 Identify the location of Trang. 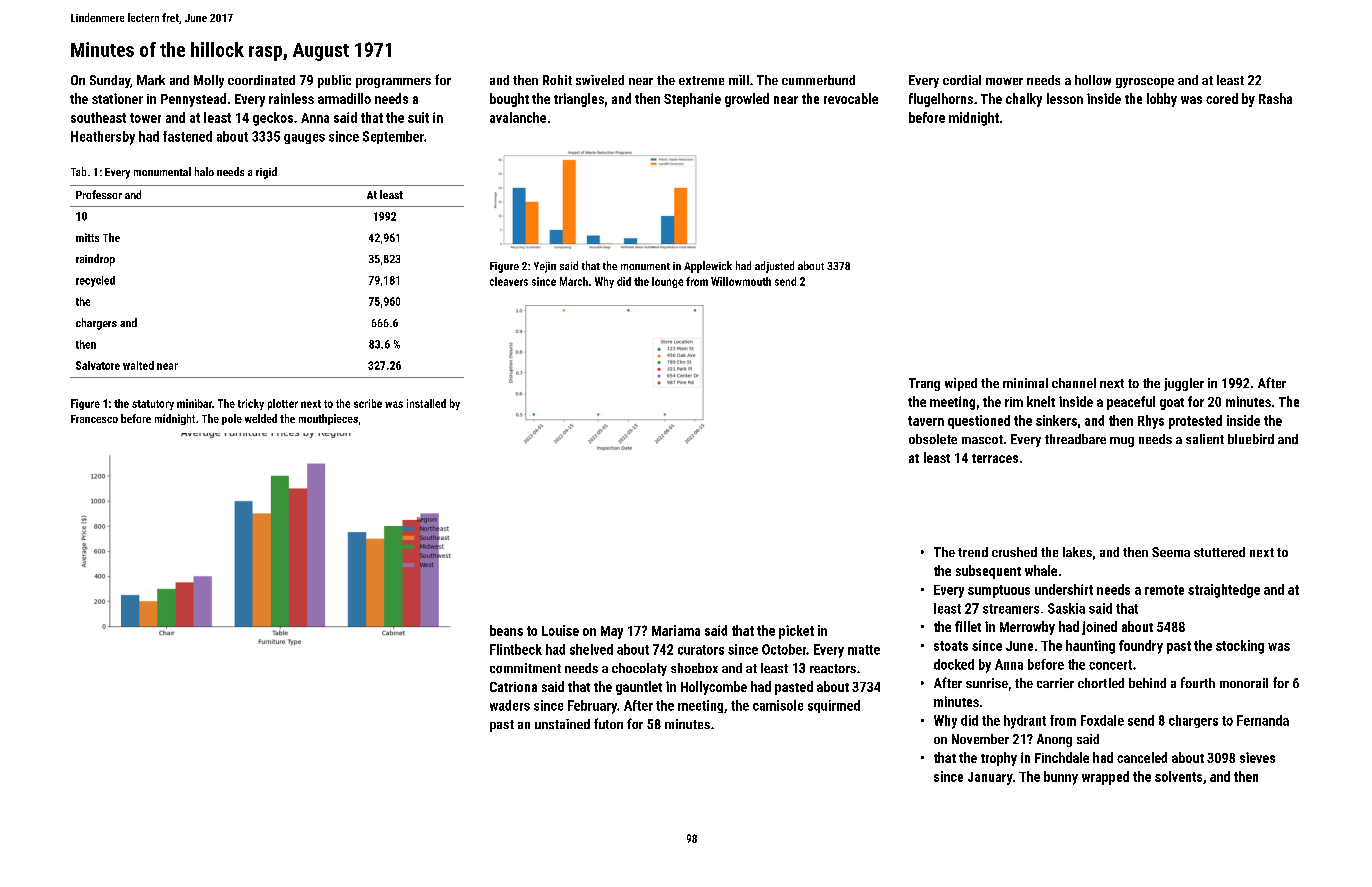
(924, 384).
